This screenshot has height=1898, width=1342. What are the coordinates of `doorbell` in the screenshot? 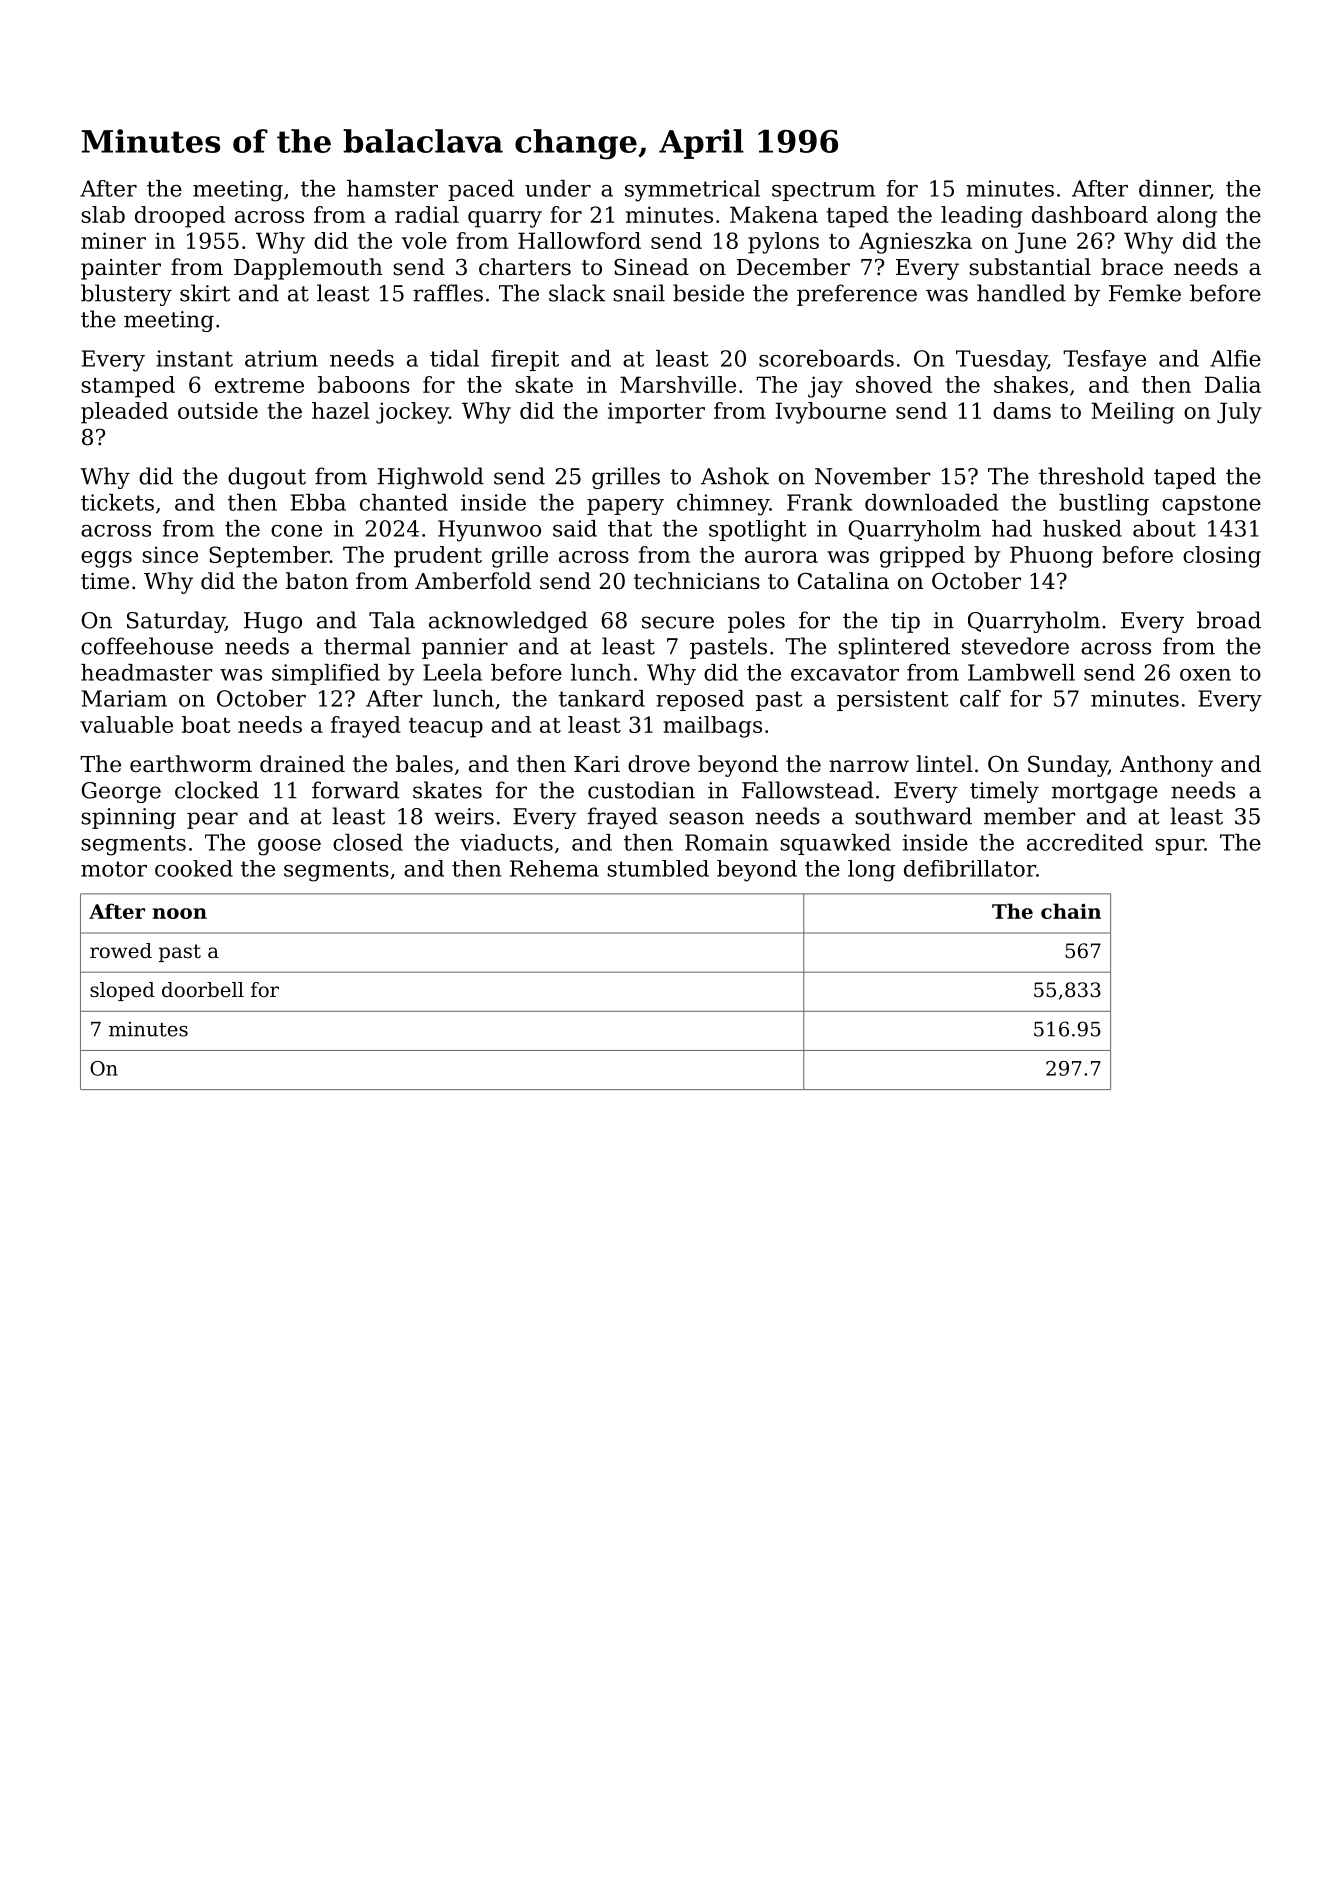 It's located at (203, 990).
